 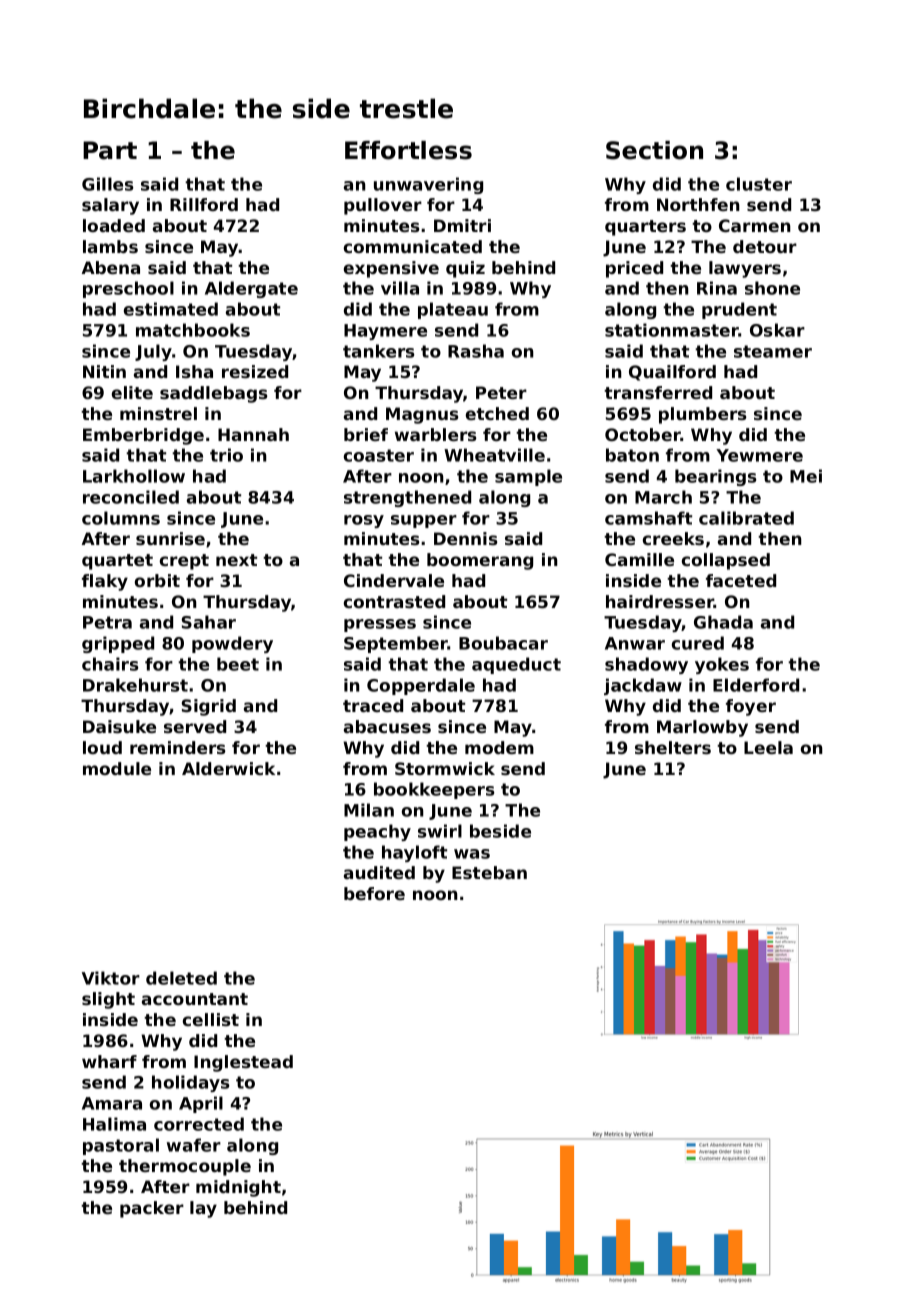 I want to click on brief, so click(x=366, y=434).
